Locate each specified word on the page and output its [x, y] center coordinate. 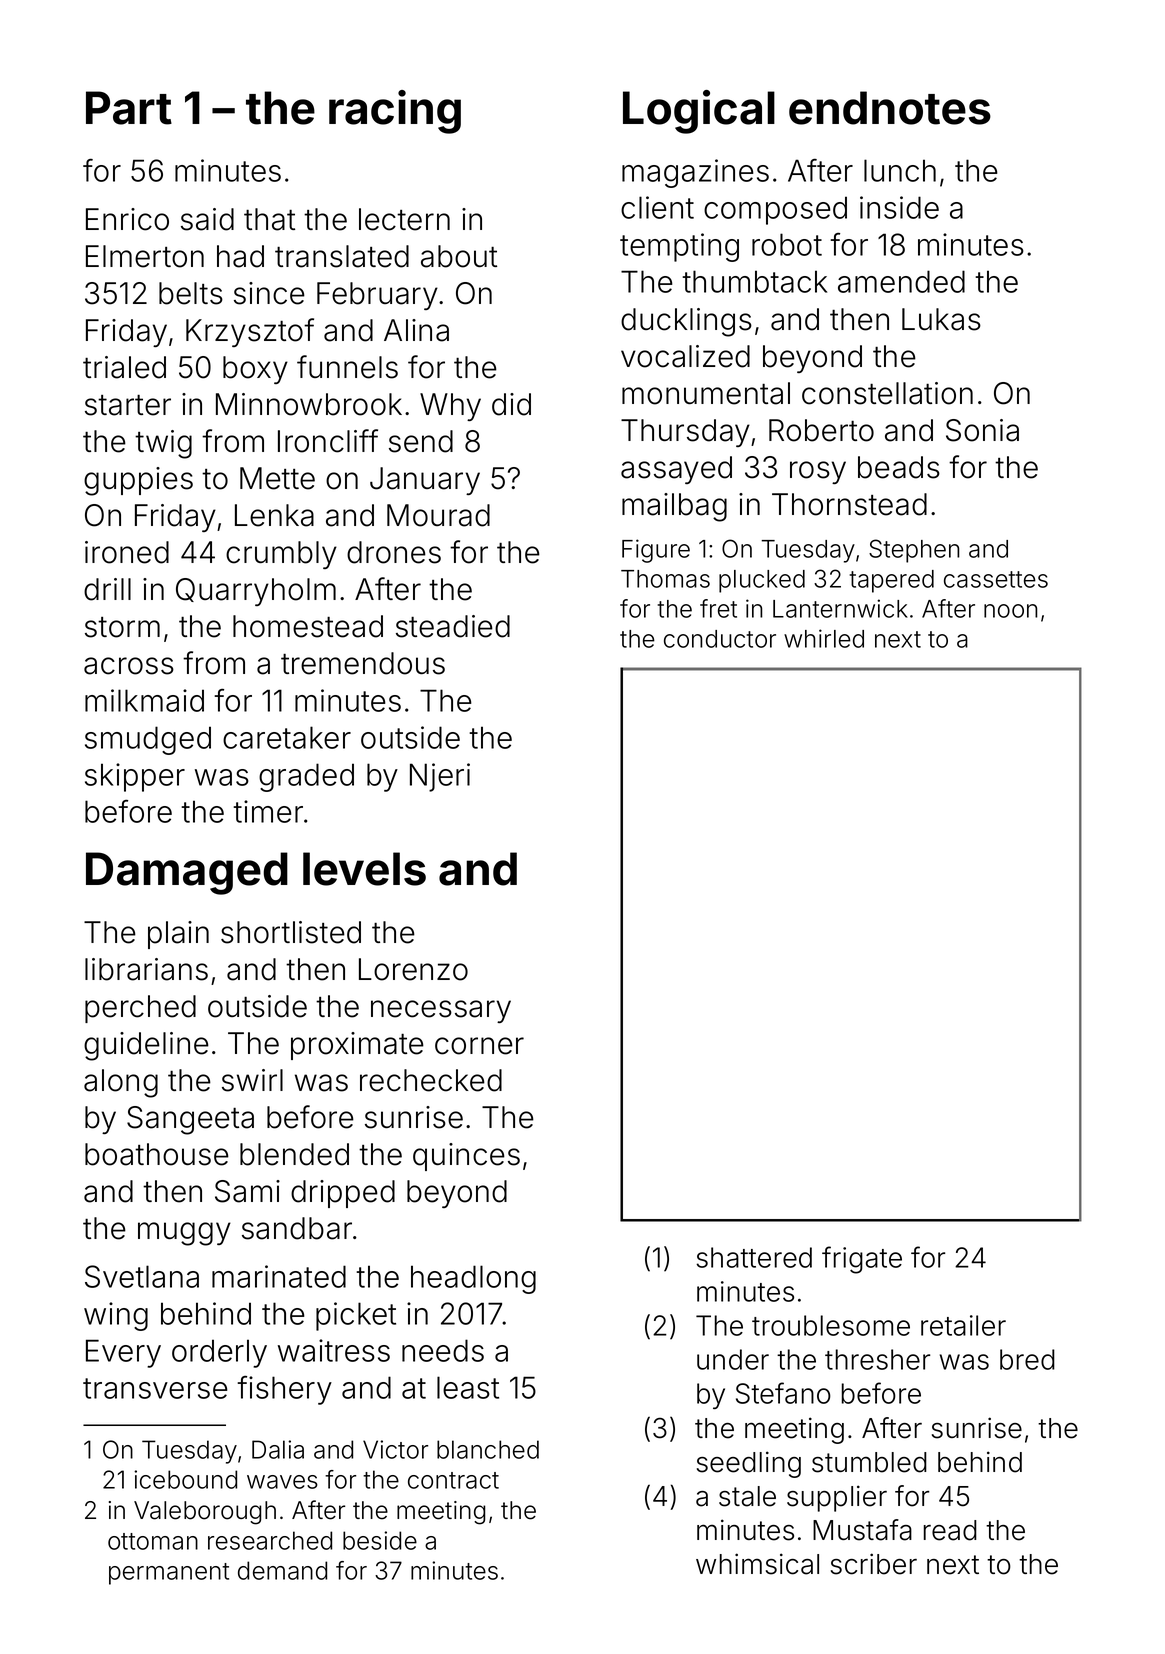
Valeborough [205, 1513]
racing [395, 112]
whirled [824, 638]
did [511, 404]
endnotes [890, 108]
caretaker [287, 737]
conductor [720, 639]
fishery [284, 1390]
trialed [124, 367]
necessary [441, 1011]
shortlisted [291, 932]
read [950, 1530]
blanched [488, 1449]
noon [1011, 611]
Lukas [941, 319]
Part [129, 108]
